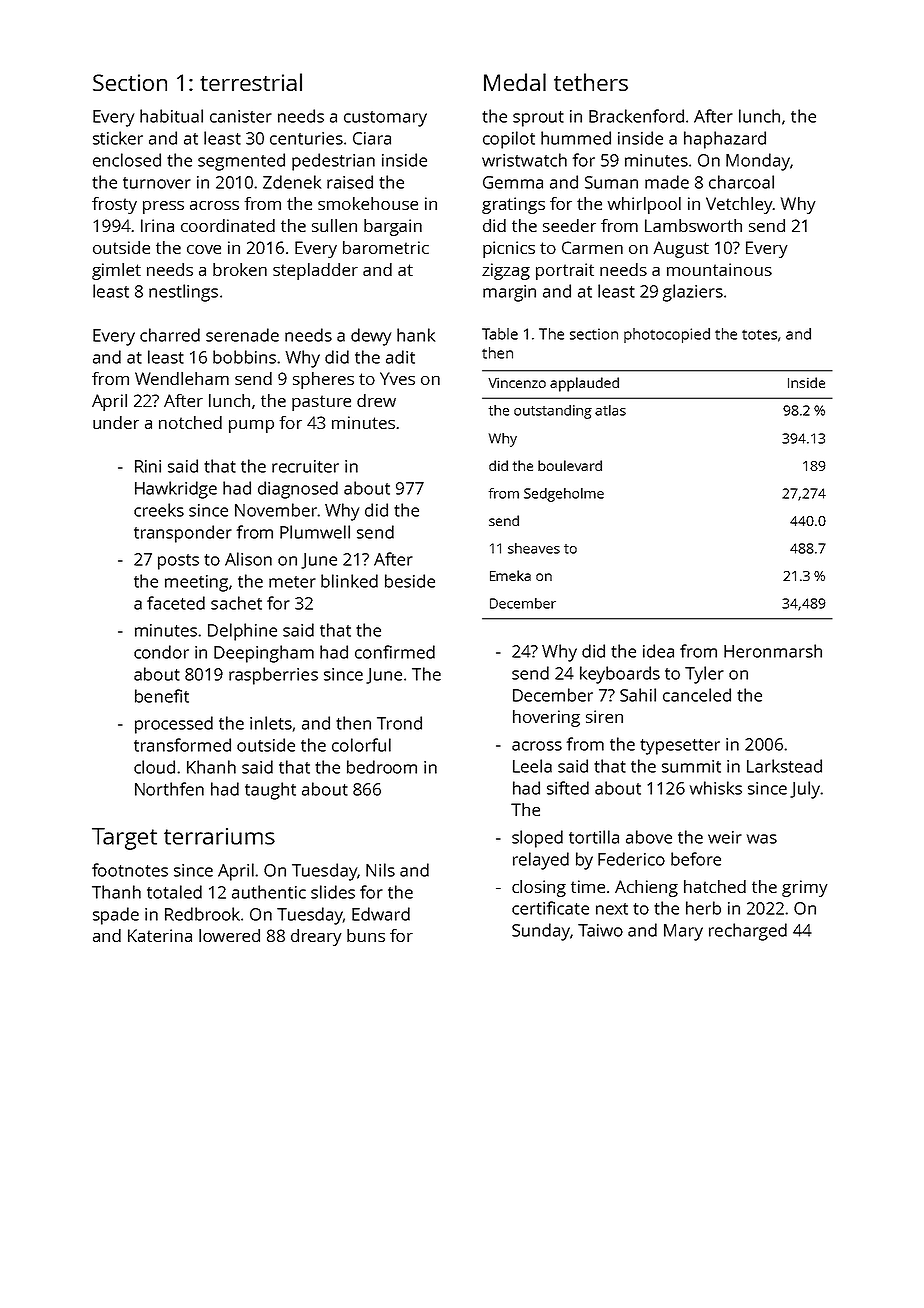 The width and height of the screenshot is (924, 1308). Describe the element at coordinates (242, 632) in the screenshot. I see `Delphine` at that location.
